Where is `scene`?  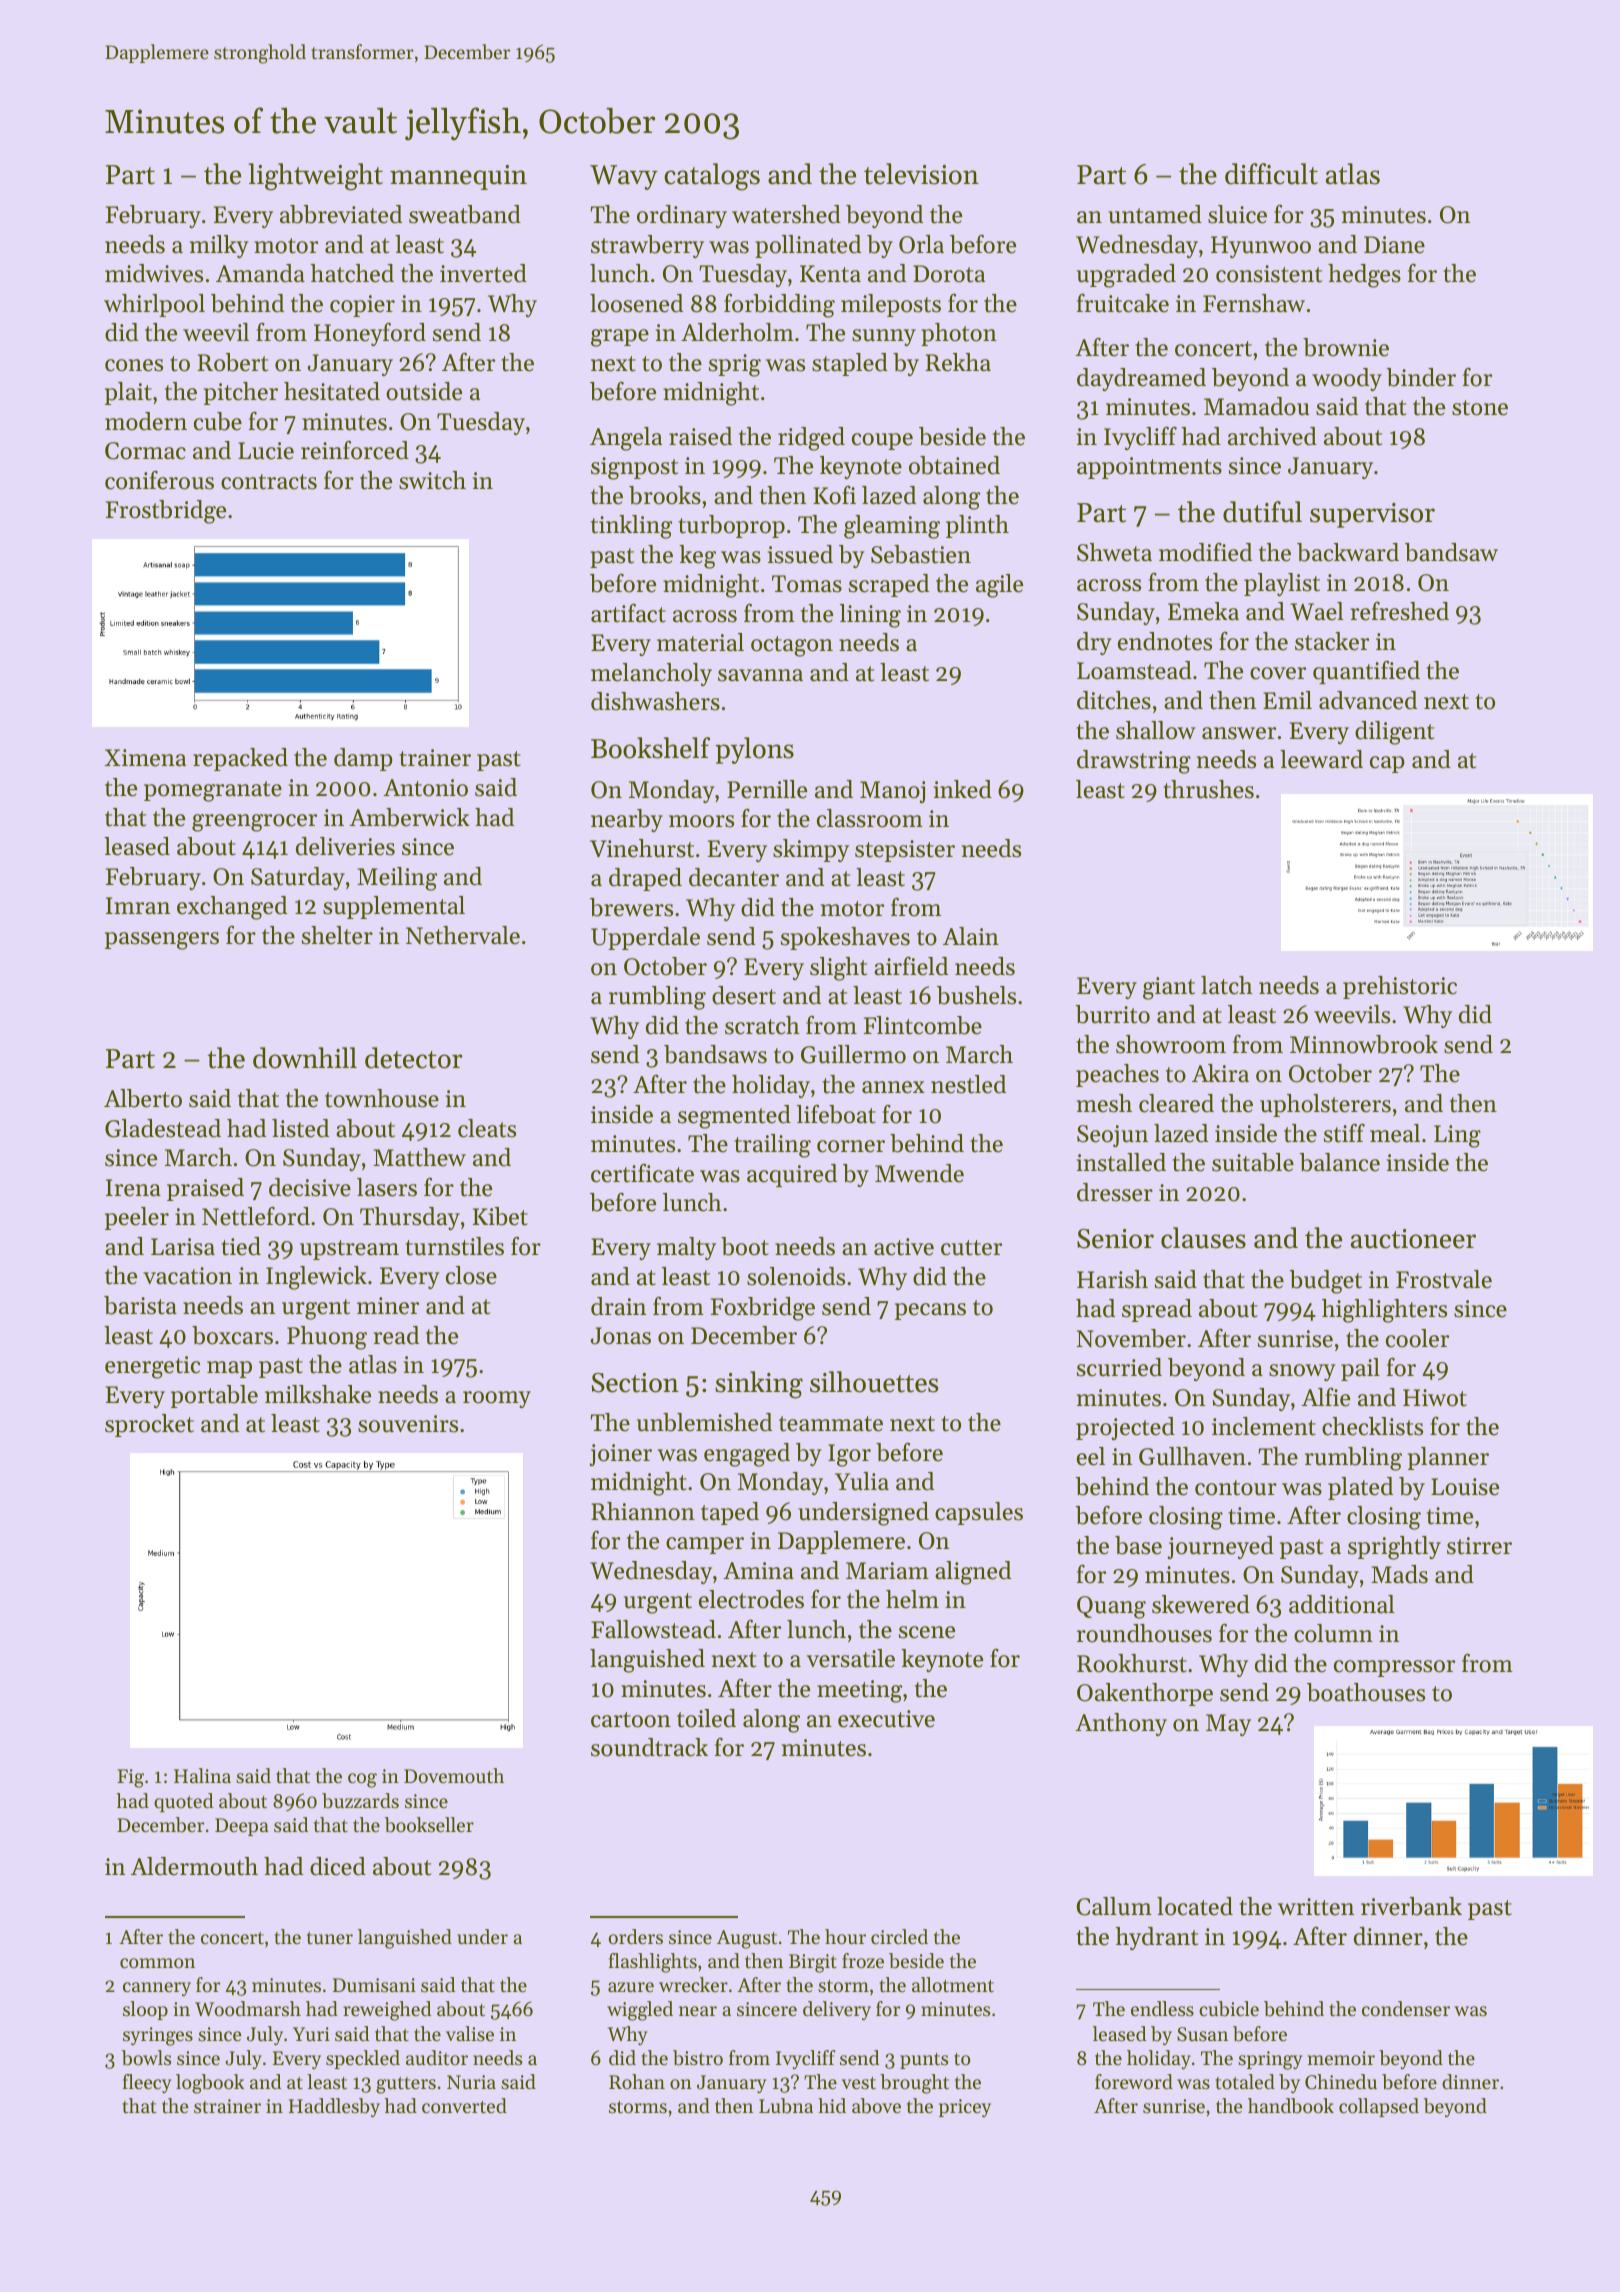 scene is located at coordinates (927, 1632).
